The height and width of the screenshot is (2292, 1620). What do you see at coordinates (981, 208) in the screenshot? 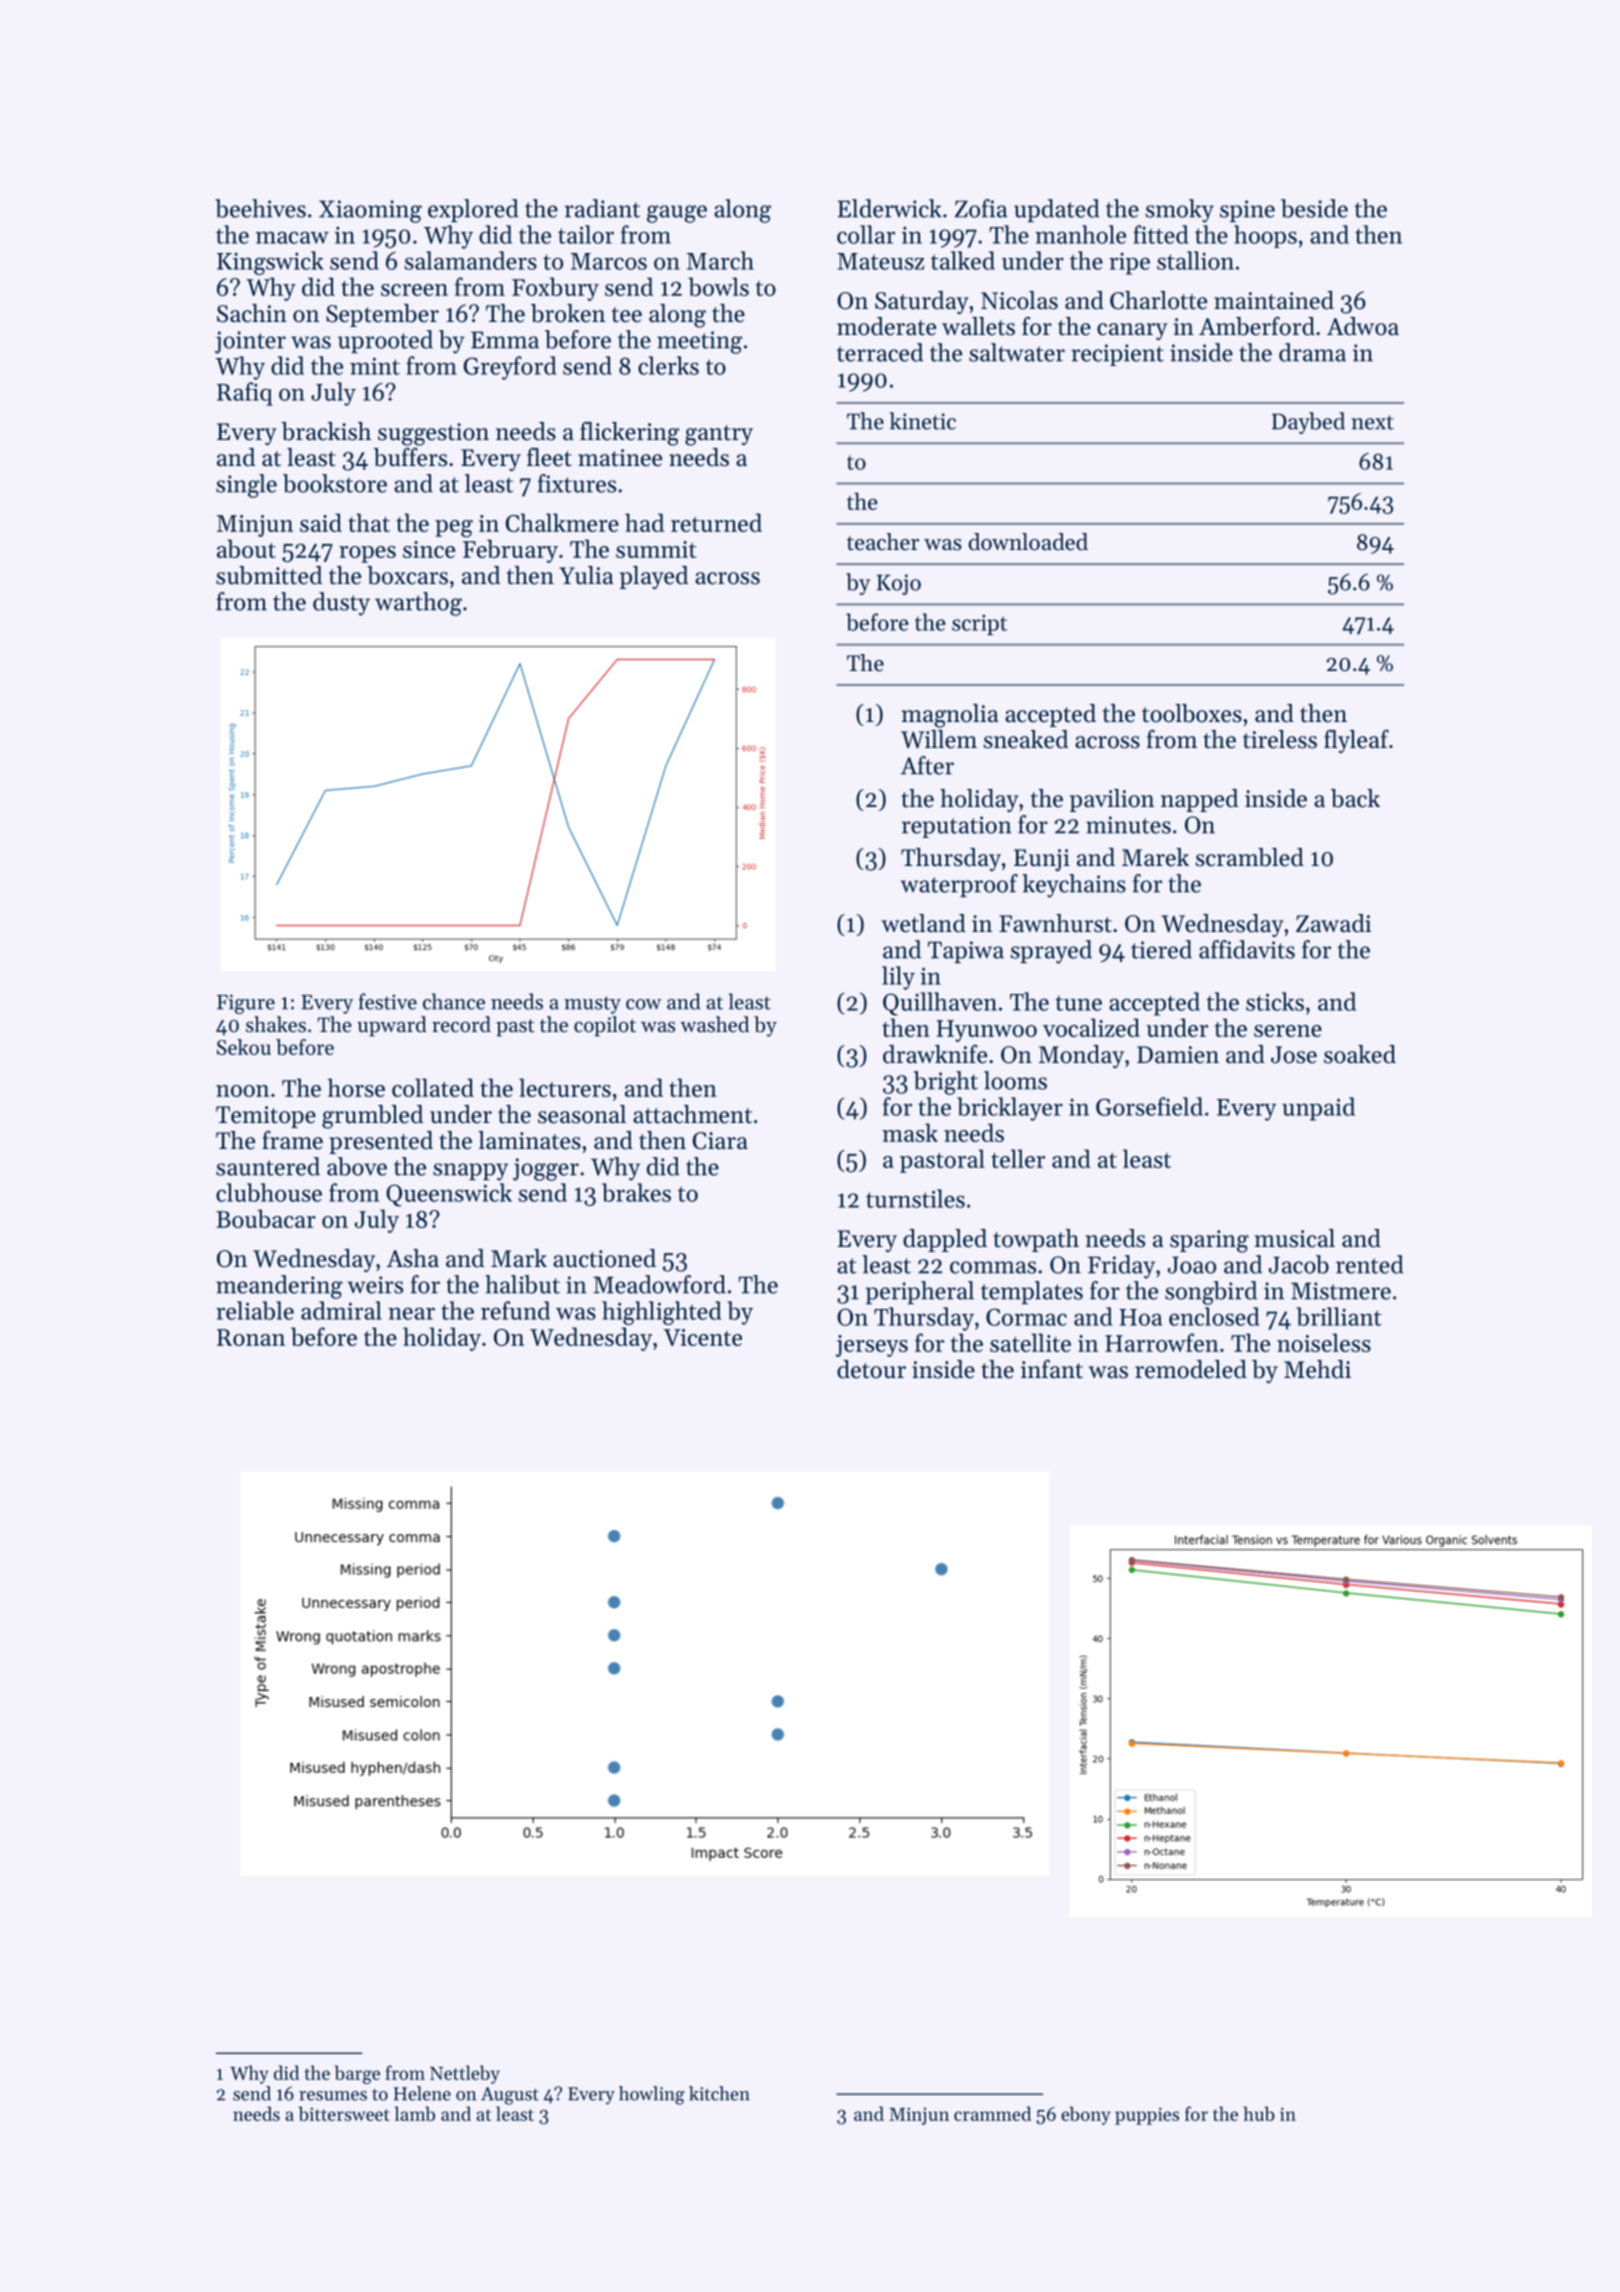
I see `Zofia` at bounding box center [981, 208].
